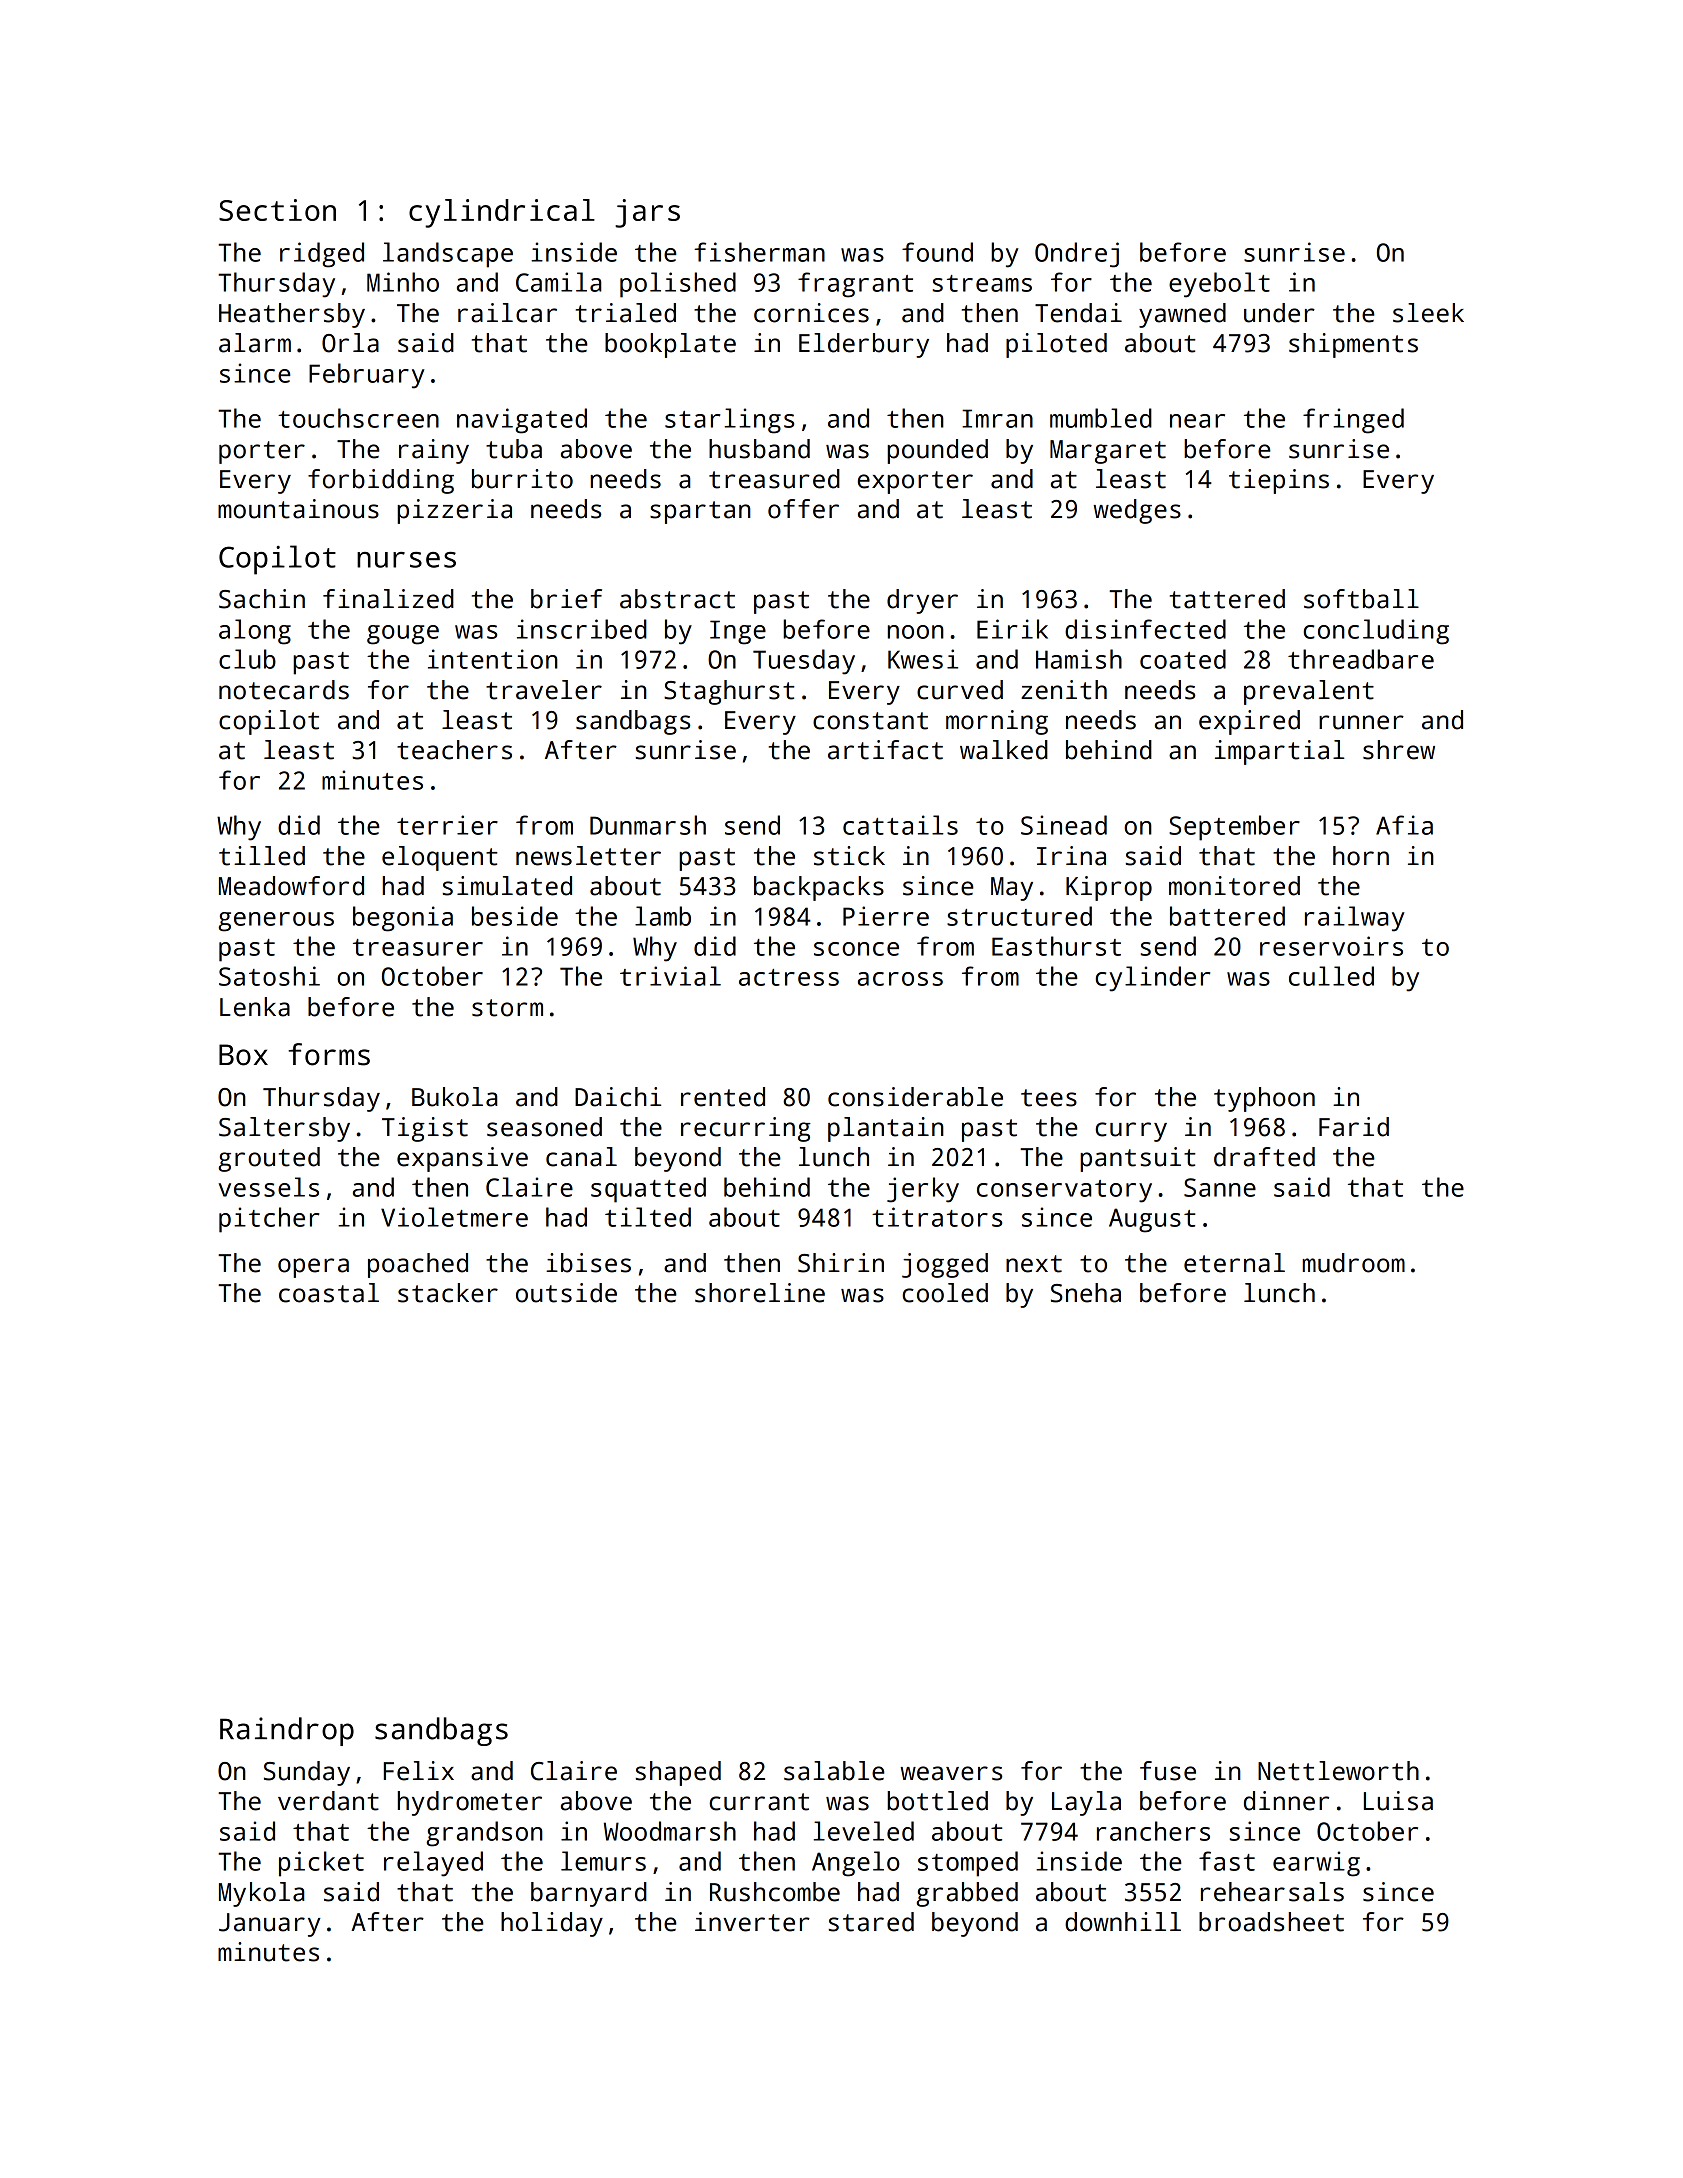 This screenshot has height=2178, width=1683. What do you see at coordinates (277, 210) in the screenshot?
I see `Section` at bounding box center [277, 210].
